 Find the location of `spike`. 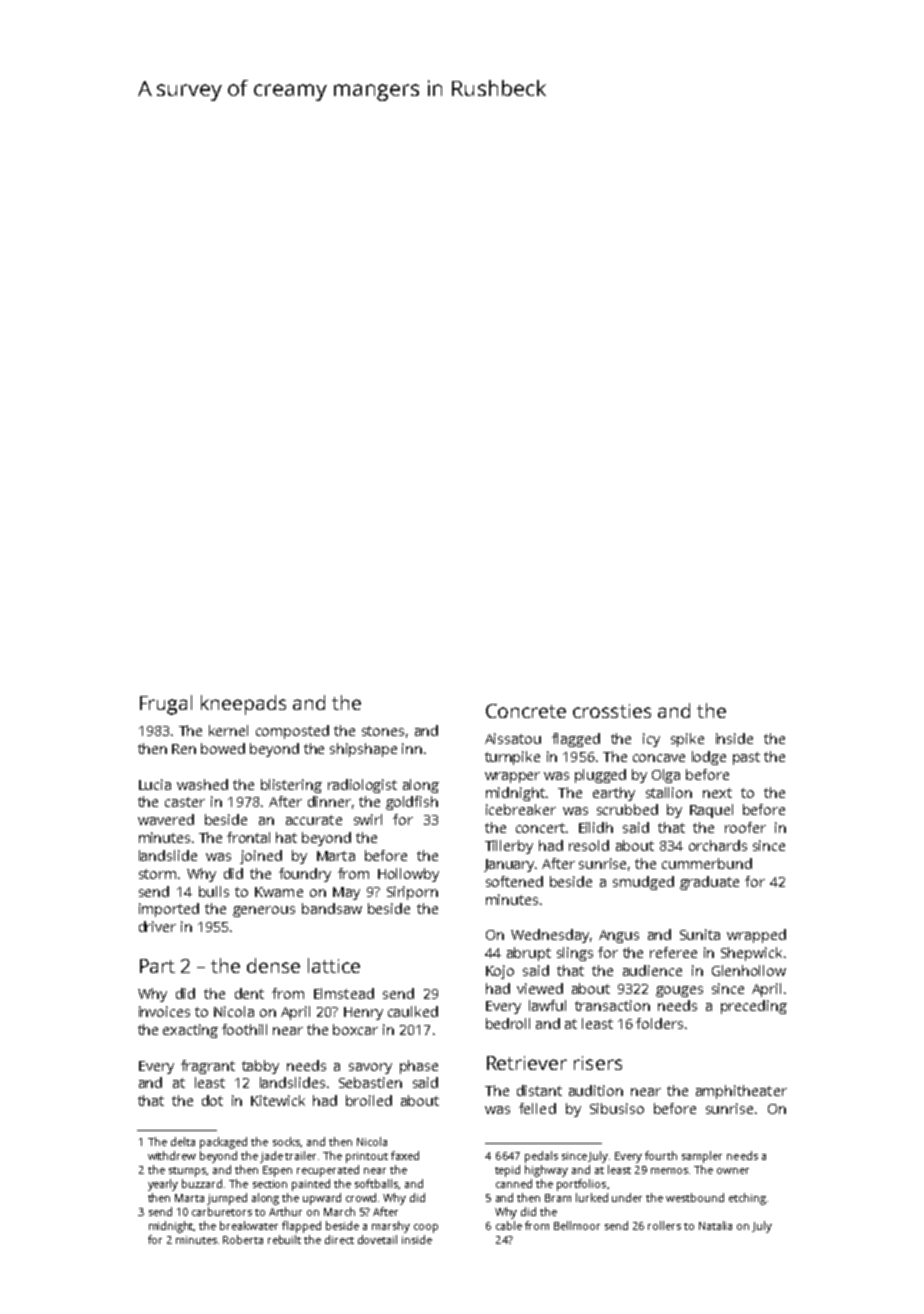

spike is located at coordinates (687, 740).
